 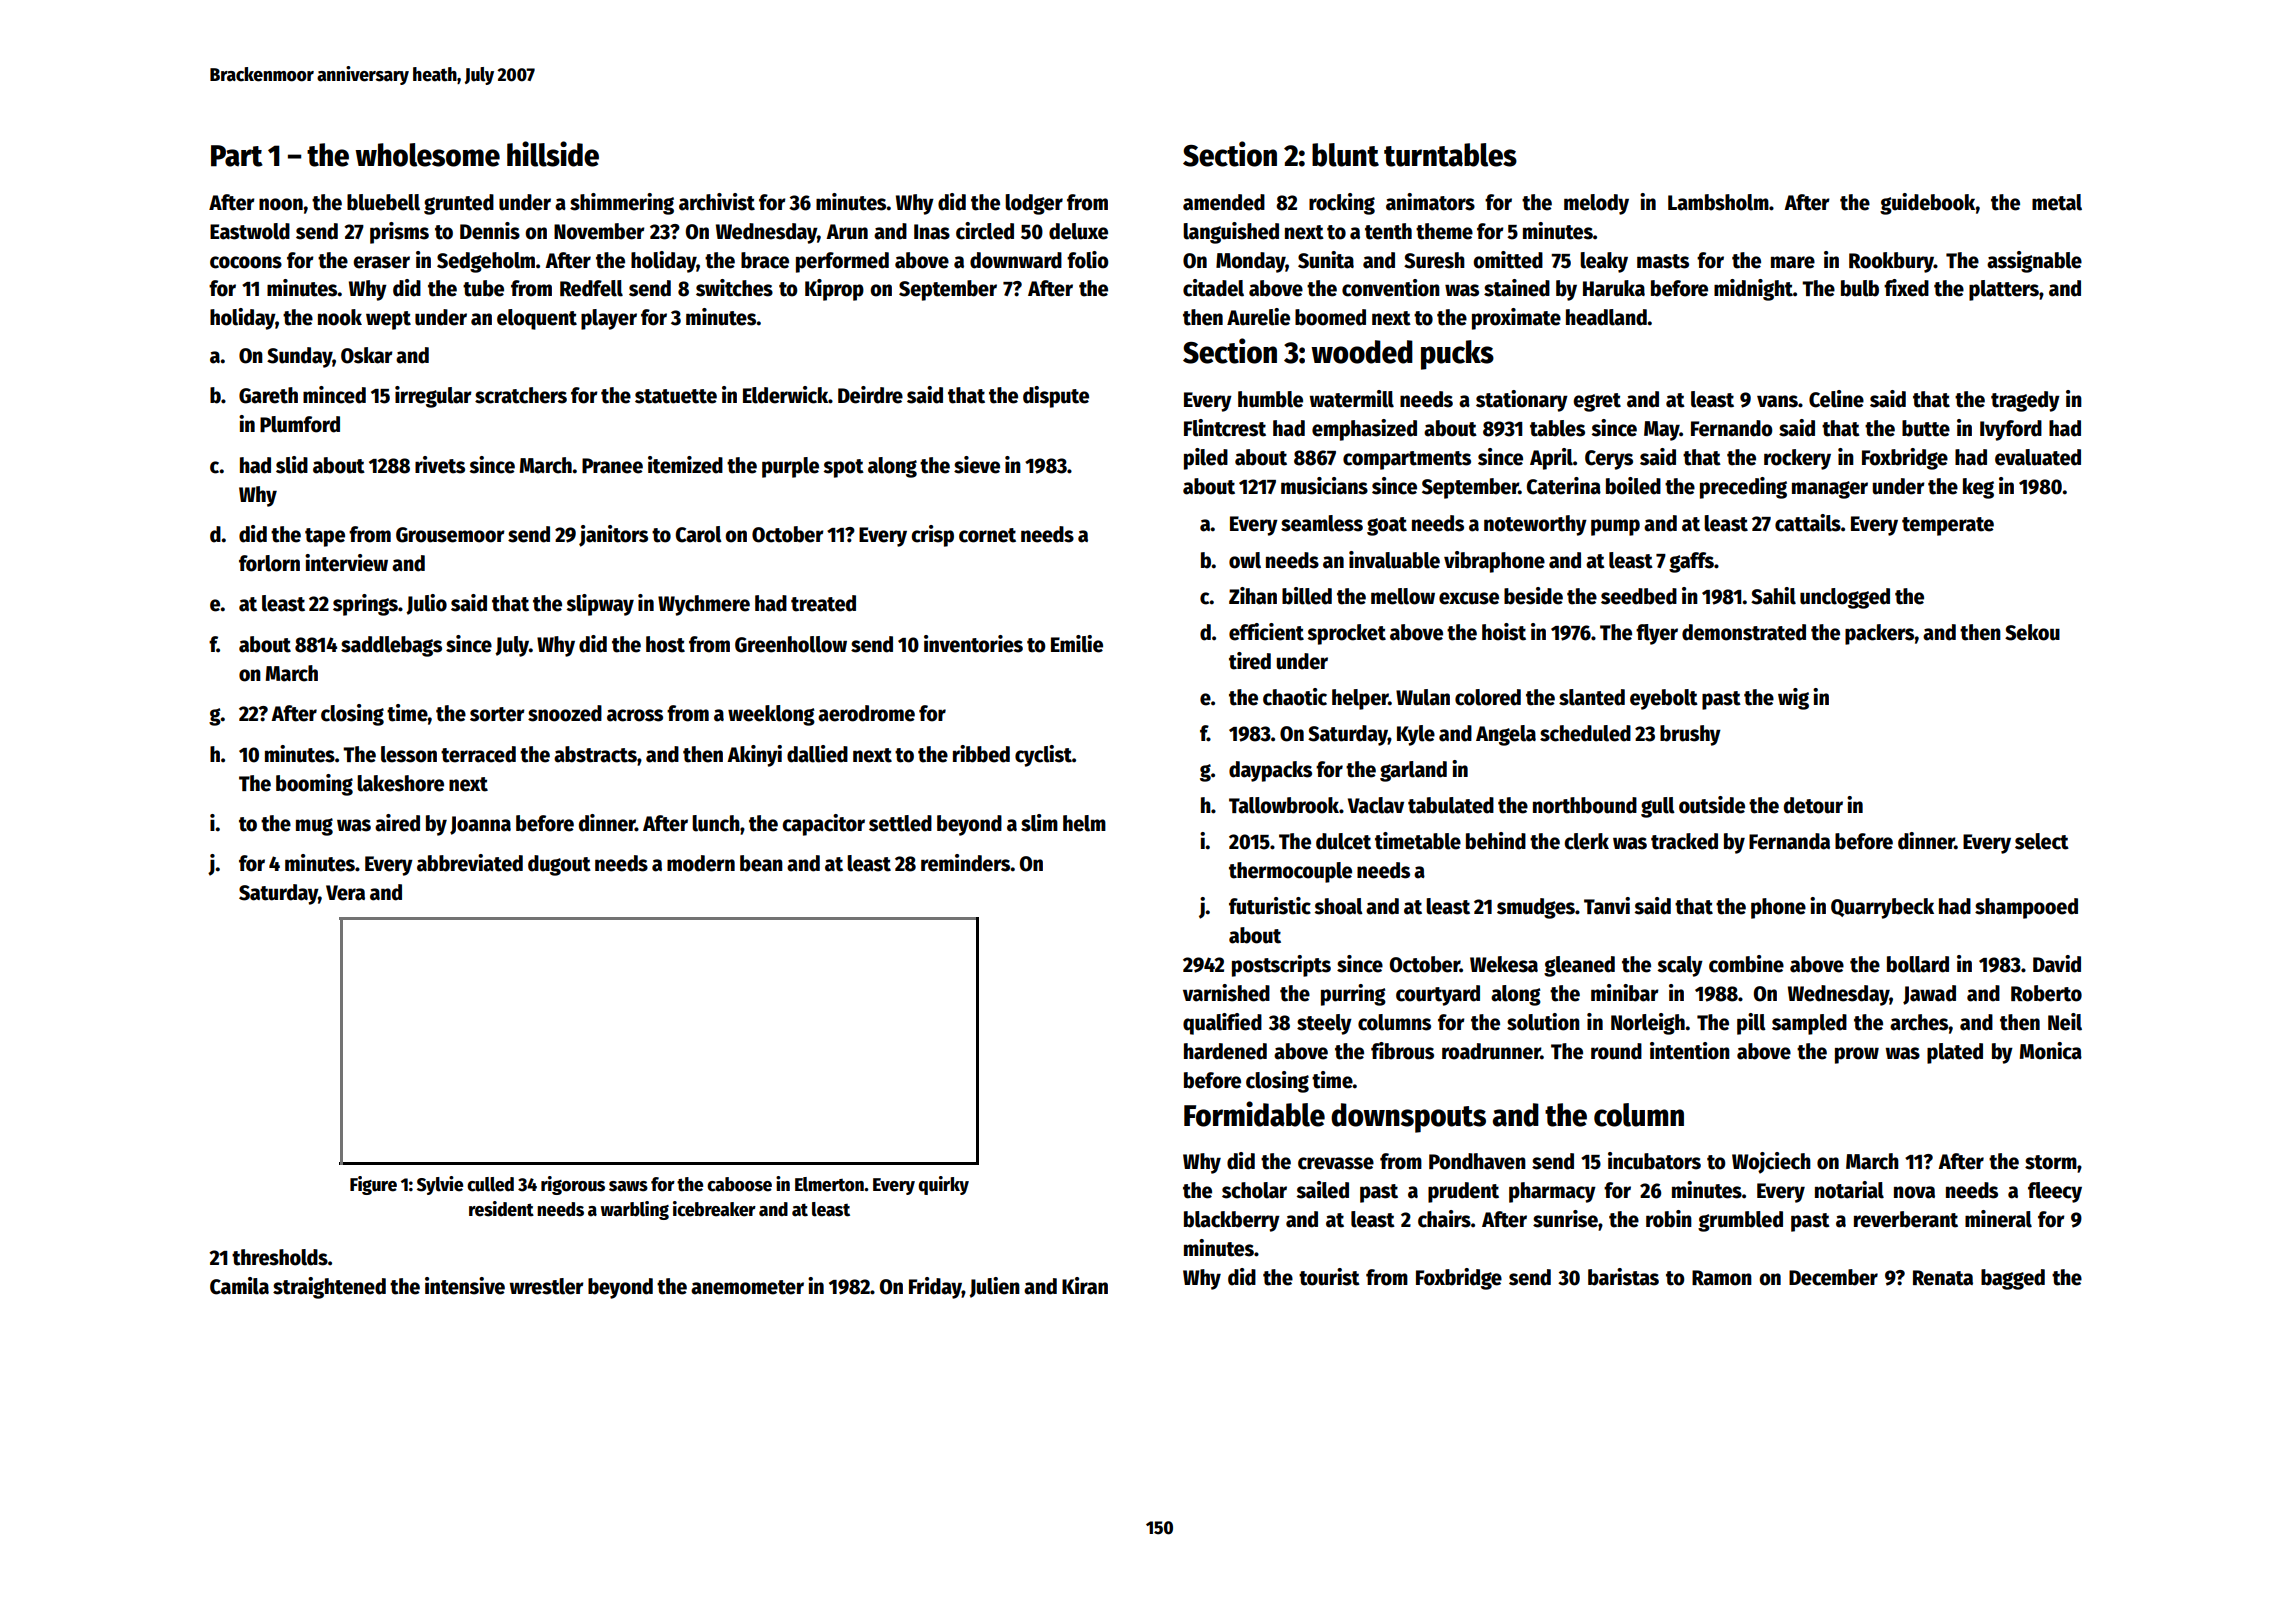 What do you see at coordinates (2032, 632) in the screenshot?
I see `Sekou` at bounding box center [2032, 632].
